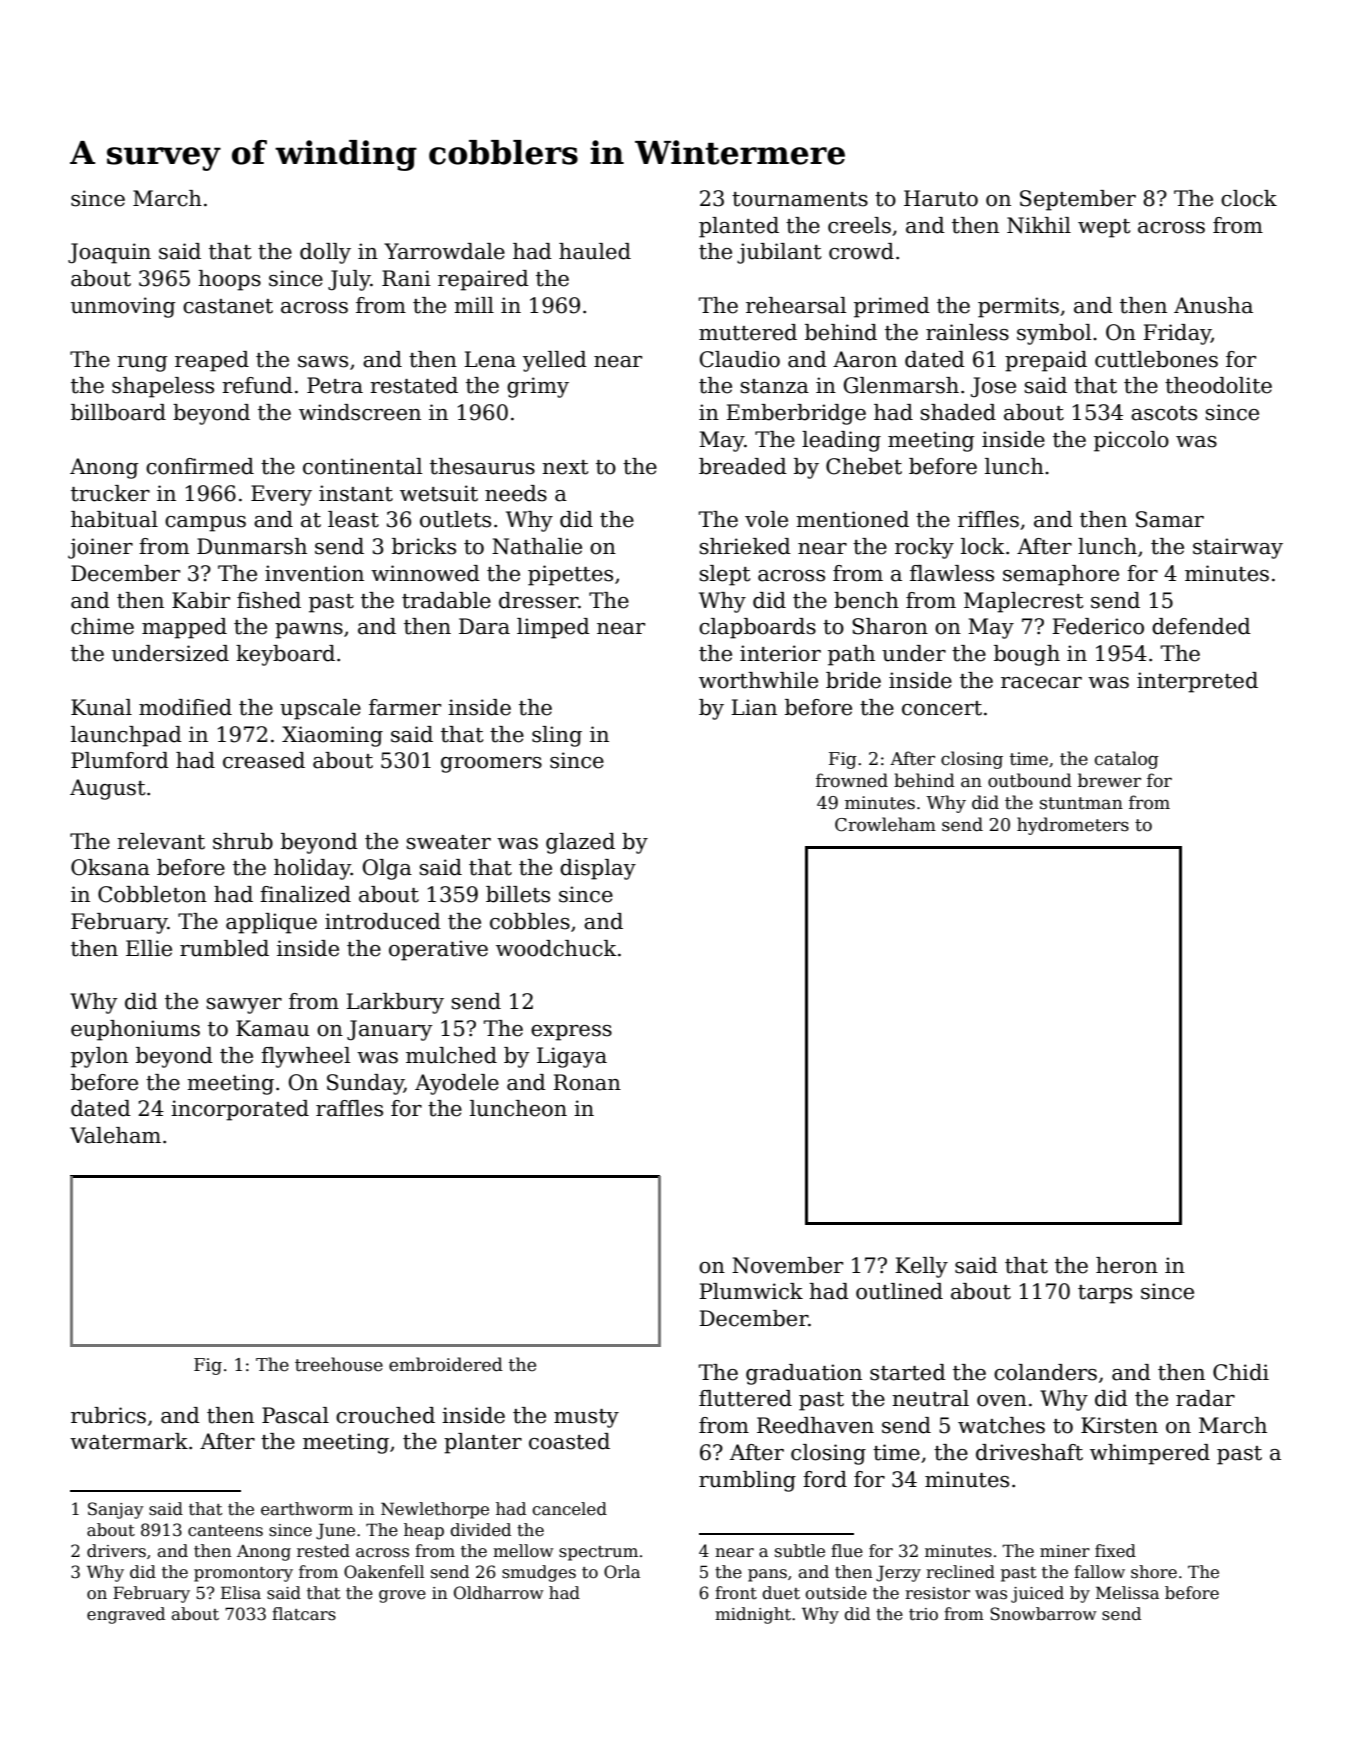 This image has height=1758, width=1359. I want to click on Sanjay, so click(116, 1510).
